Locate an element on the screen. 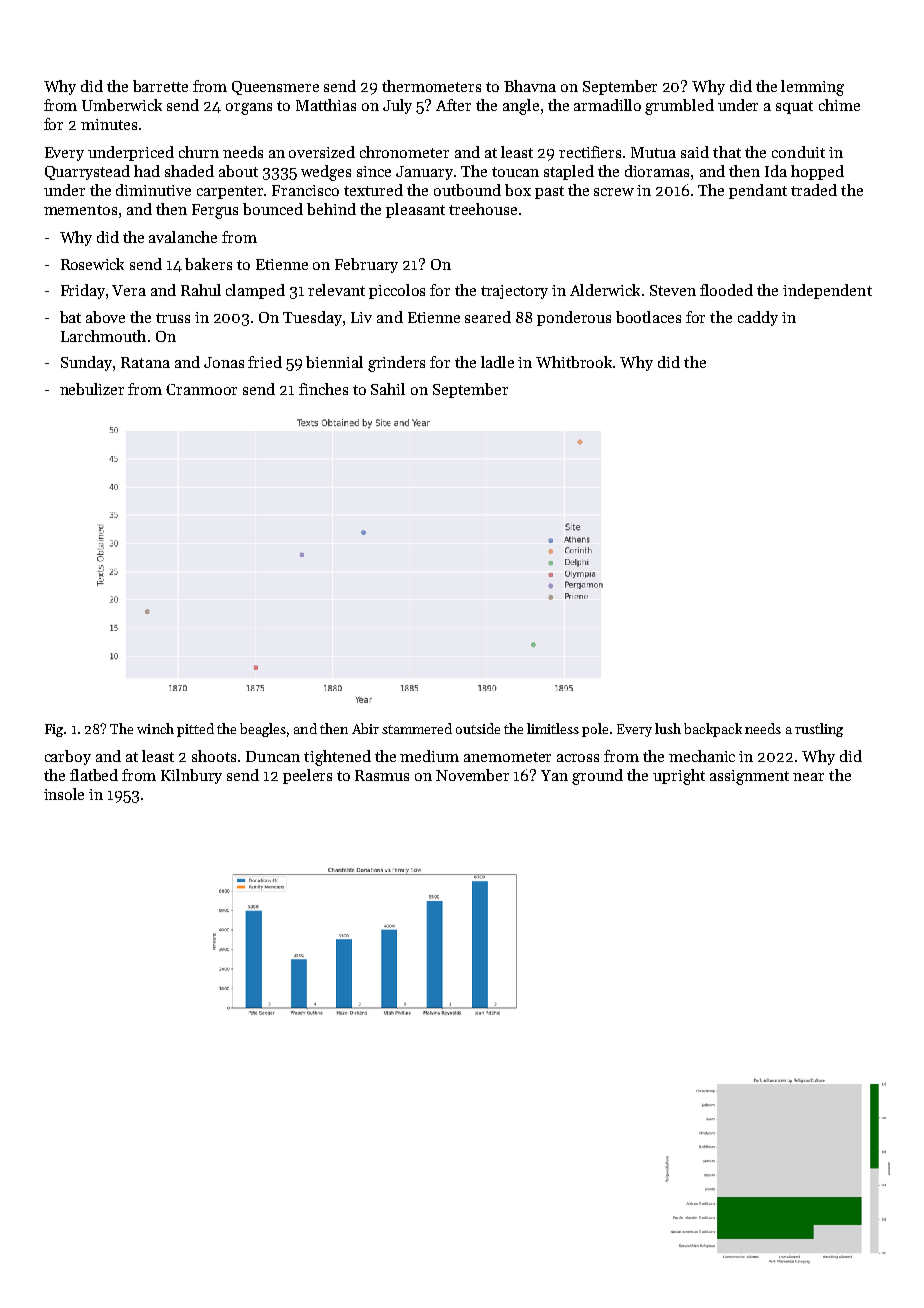 The width and height of the screenshot is (924, 1308). Bhavna is located at coordinates (530, 86).
